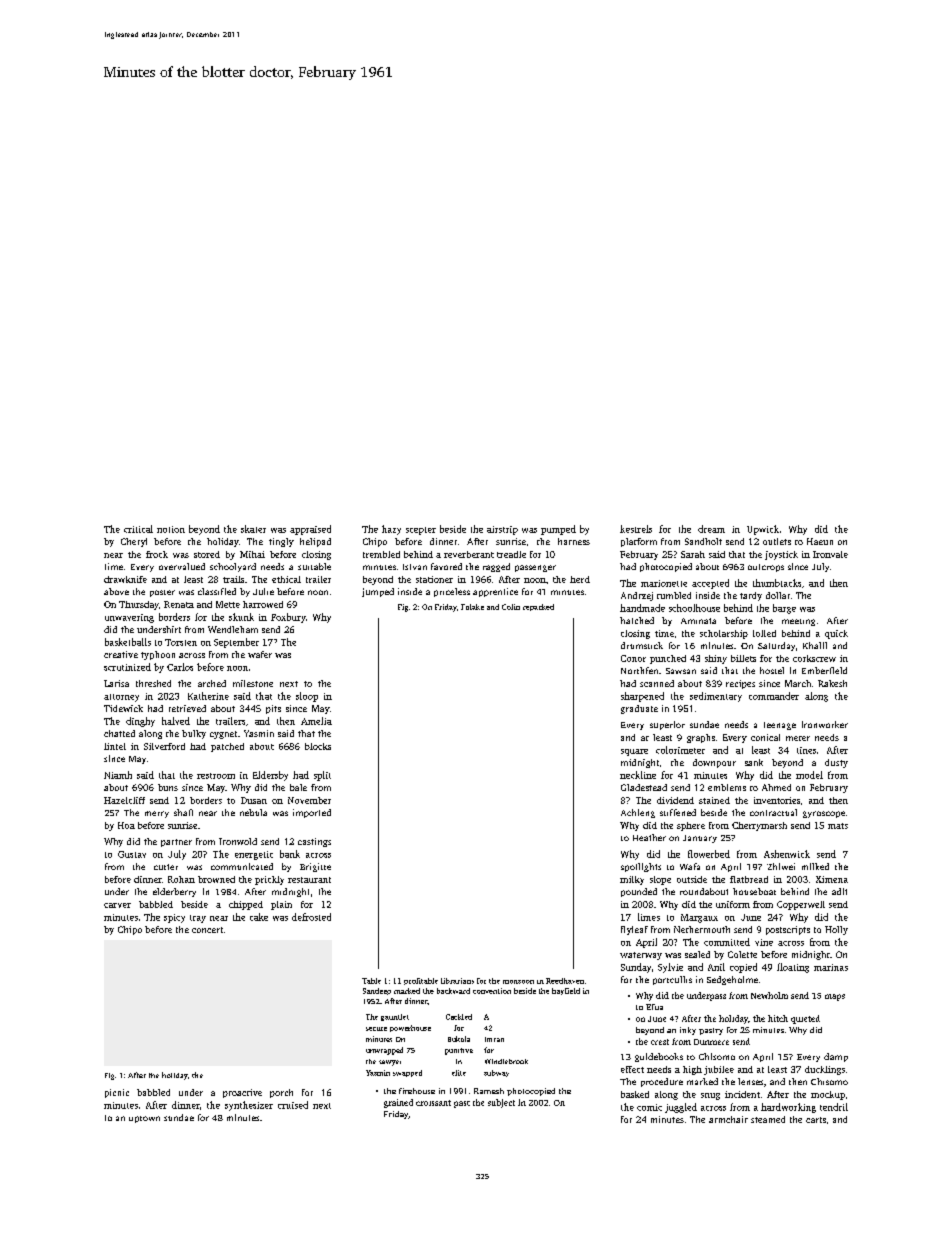  What do you see at coordinates (144, 1119) in the screenshot?
I see `uptown` at bounding box center [144, 1119].
